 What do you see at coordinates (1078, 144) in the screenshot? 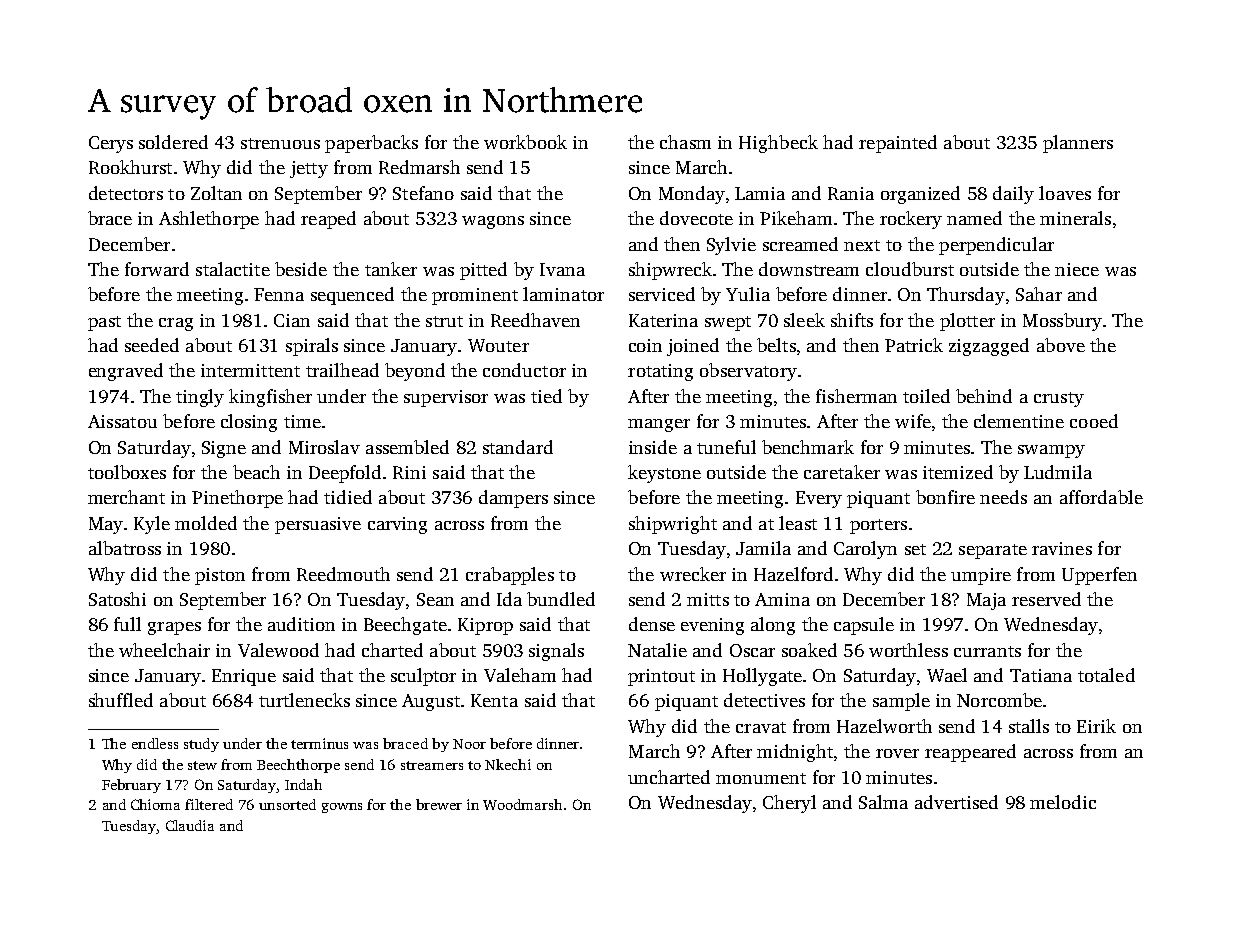
I see `planners` at bounding box center [1078, 144].
